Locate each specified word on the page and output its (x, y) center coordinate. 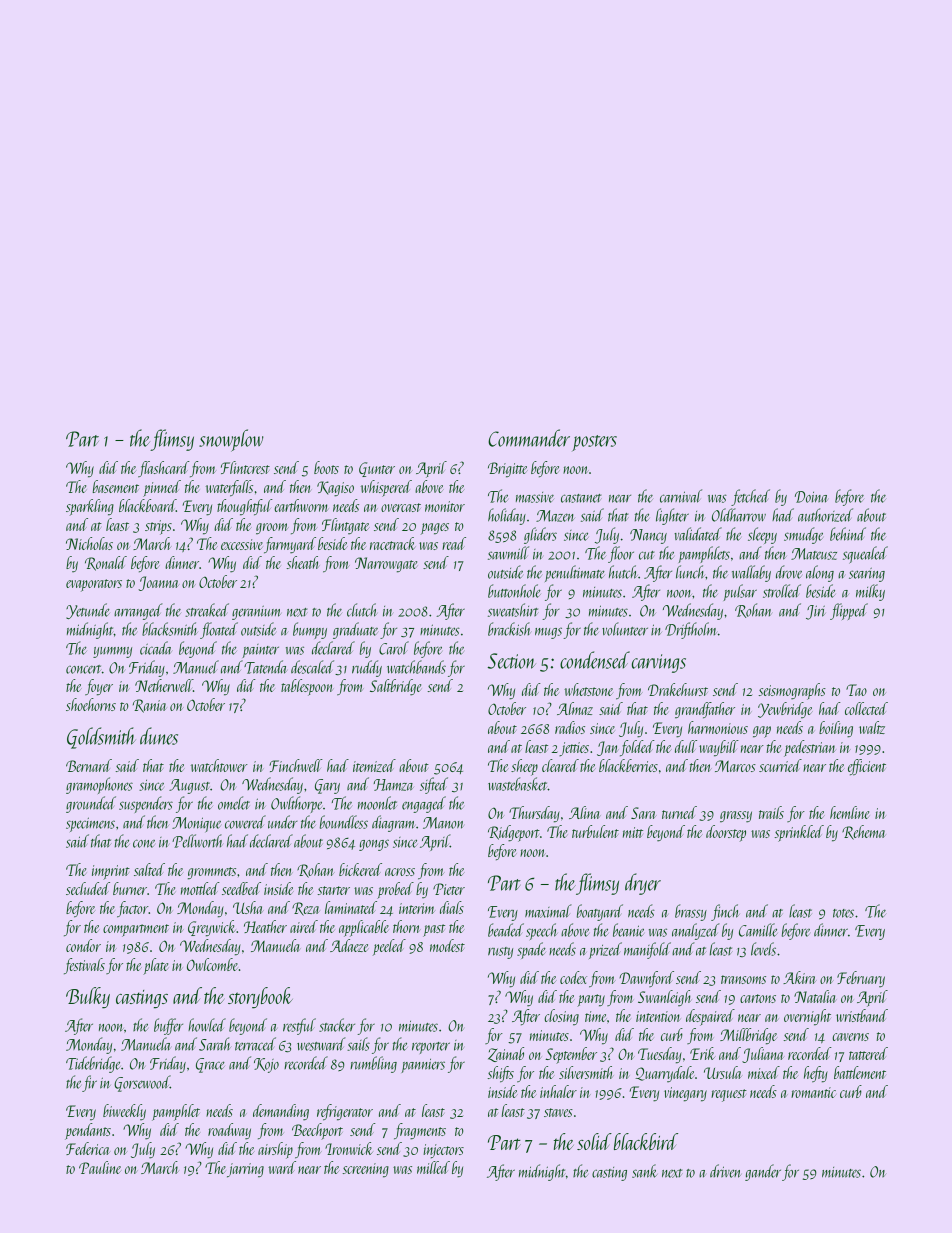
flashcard (164, 469)
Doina (811, 497)
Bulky (88, 998)
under (283, 822)
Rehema (863, 832)
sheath (302, 562)
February (861, 979)
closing (562, 1017)
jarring (245, 1170)
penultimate (575, 573)
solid (594, 1141)
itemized (374, 765)
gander (763, 1172)
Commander (529, 438)
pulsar (740, 592)
